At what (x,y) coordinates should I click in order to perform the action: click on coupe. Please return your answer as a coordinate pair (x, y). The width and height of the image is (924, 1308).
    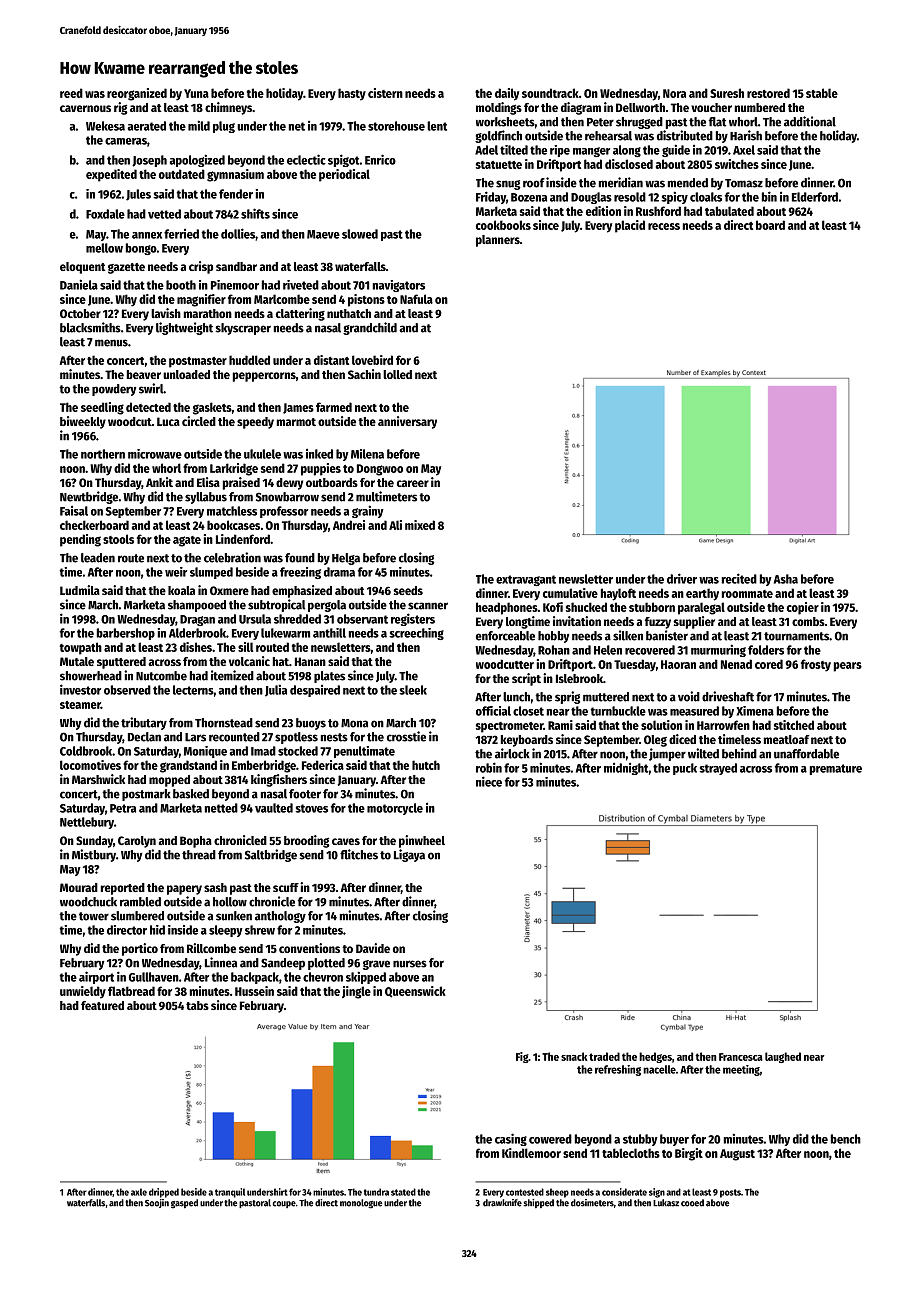
    Looking at the image, I should click on (284, 1204).
